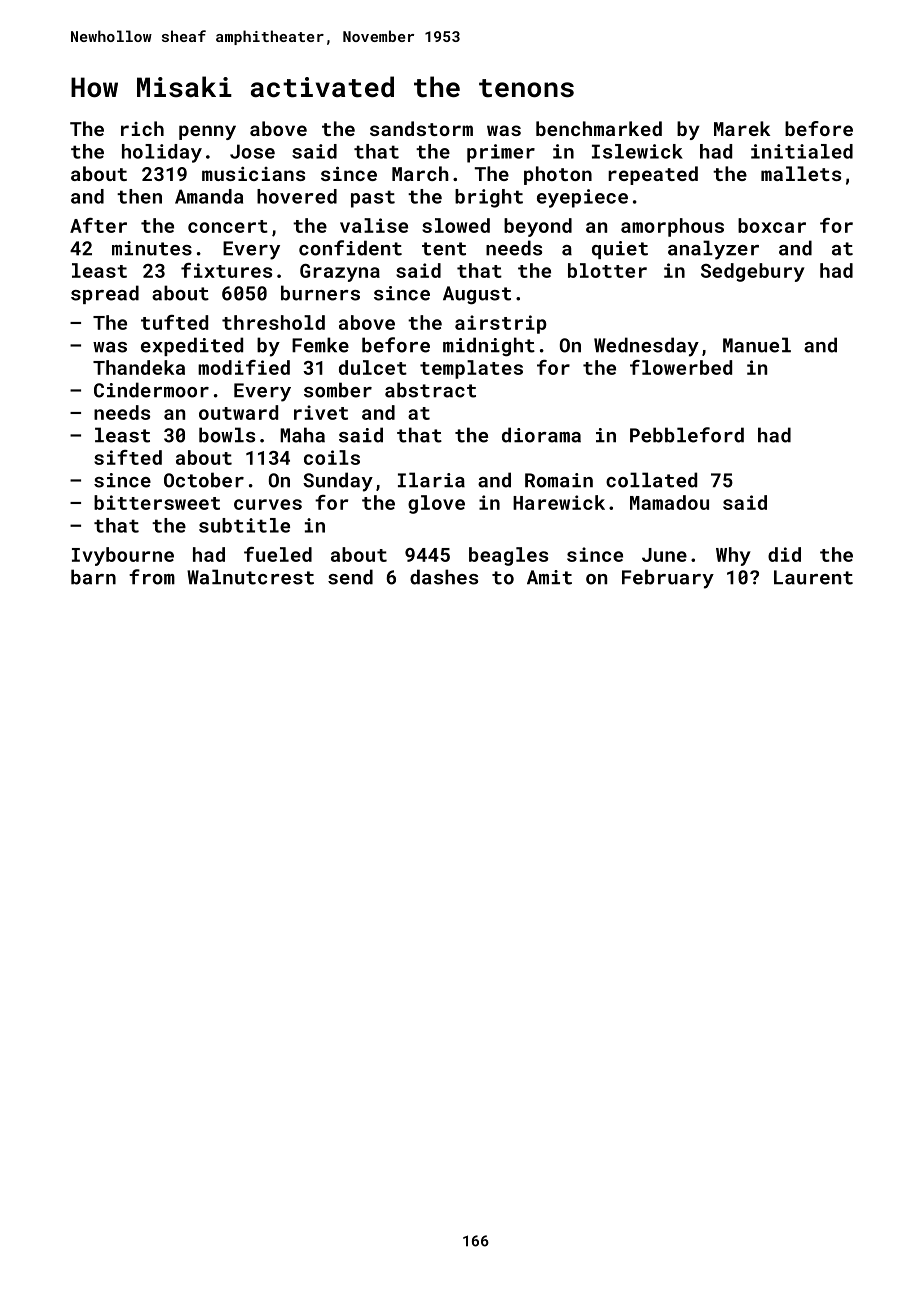  What do you see at coordinates (687, 435) in the screenshot?
I see `Pebbleford` at bounding box center [687, 435].
